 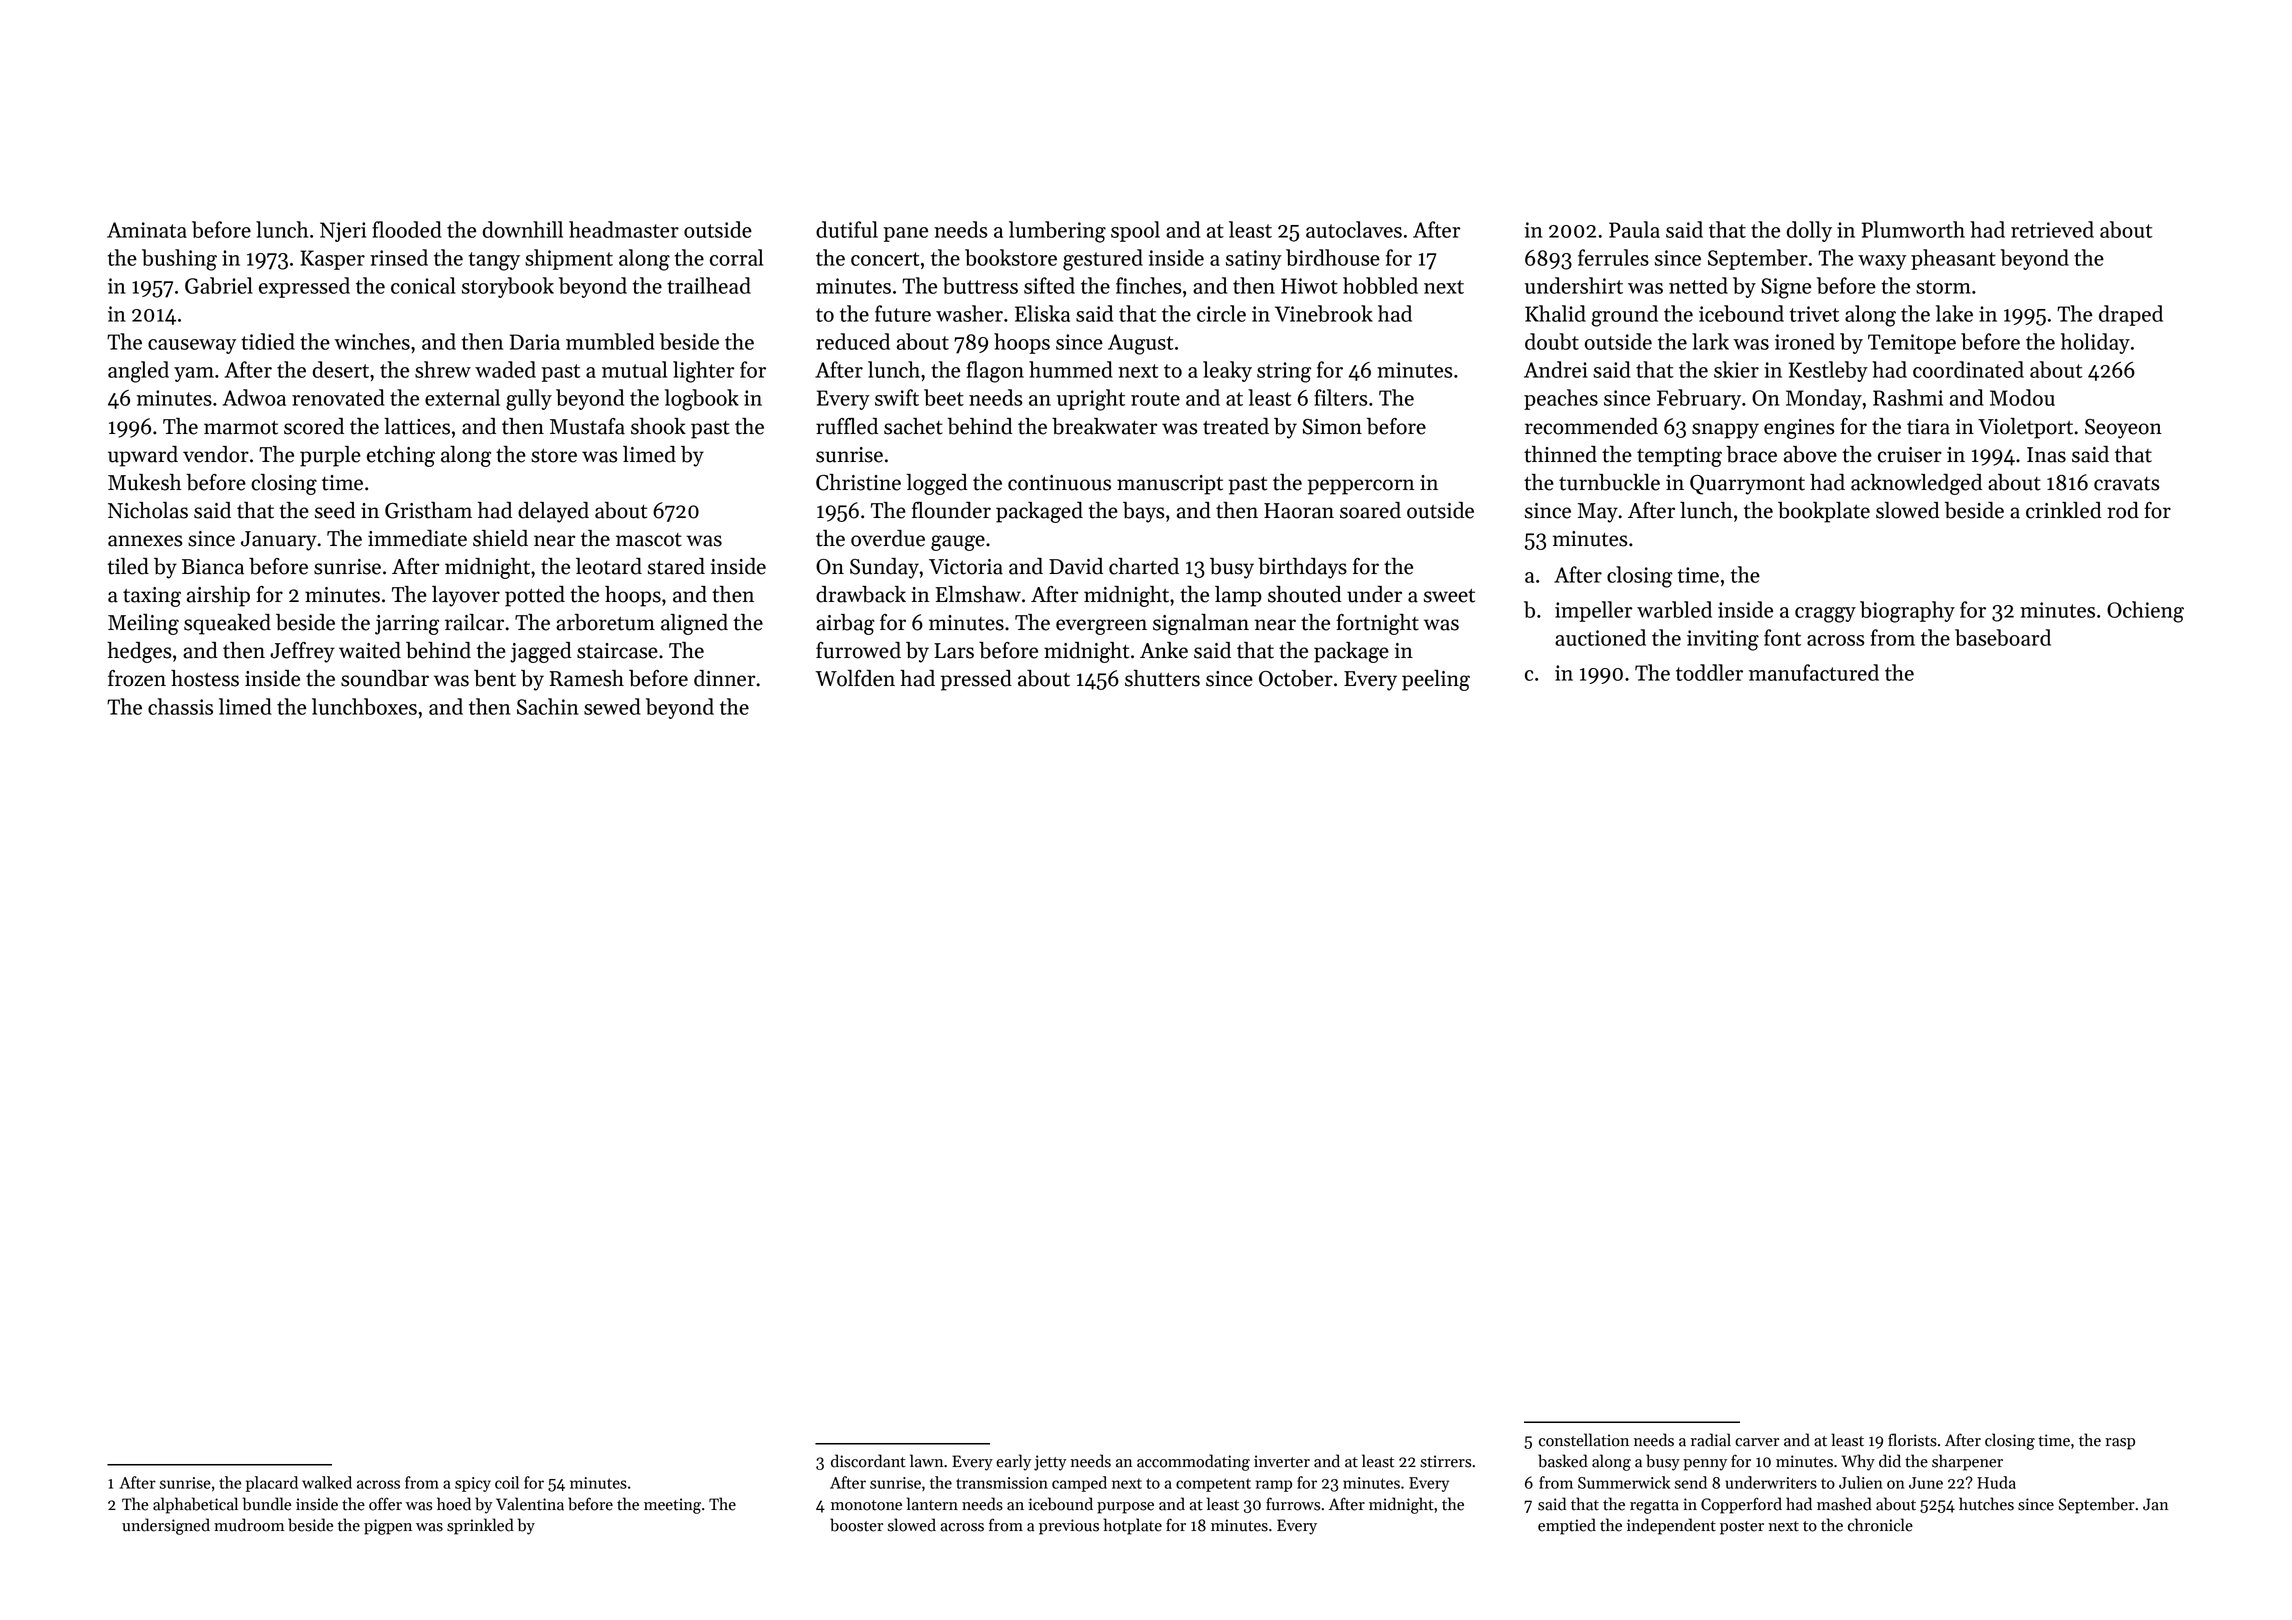 I want to click on October, so click(x=1296, y=678).
